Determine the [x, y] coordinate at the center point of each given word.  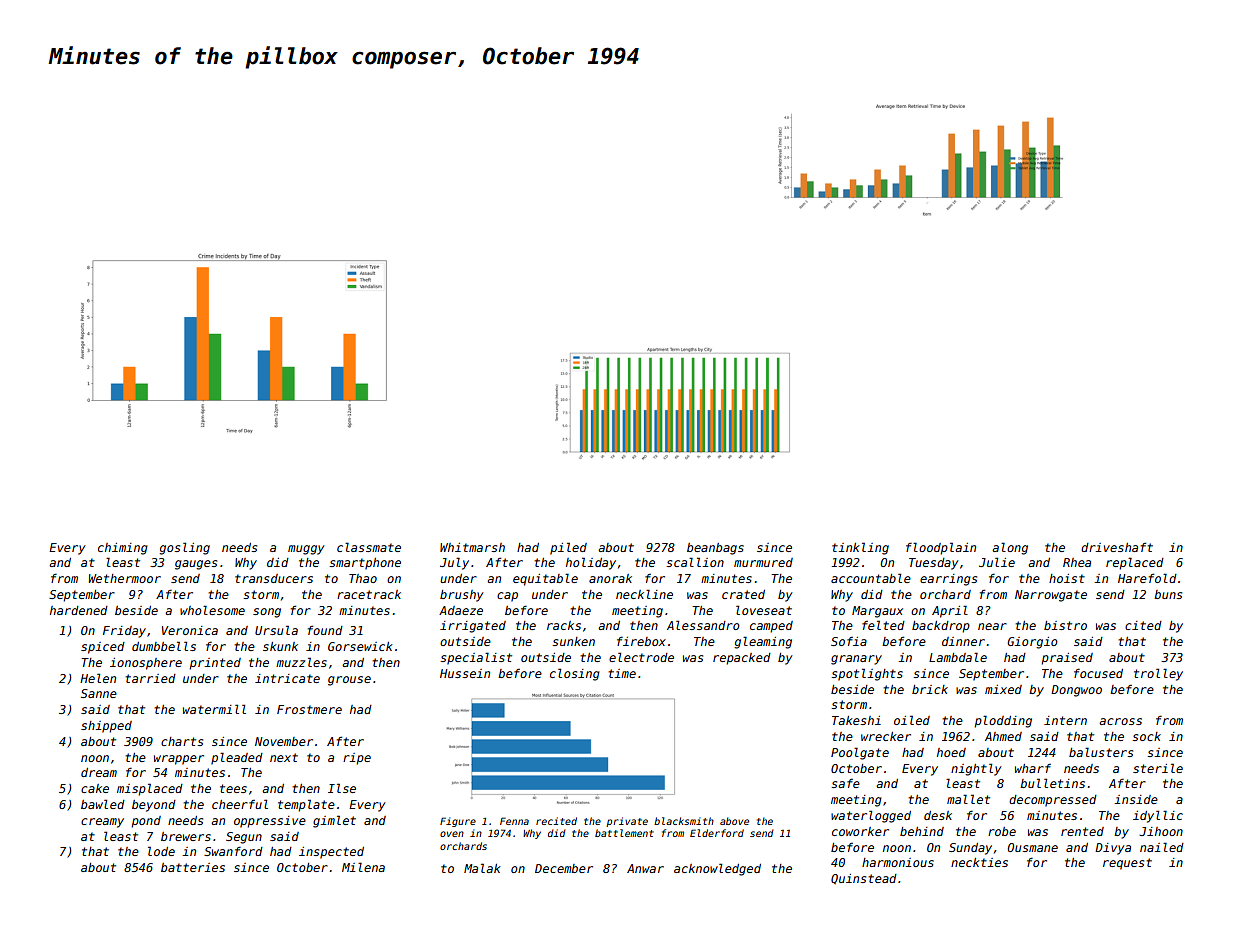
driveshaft [1117, 547]
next [284, 757]
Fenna [514, 821]
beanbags [715, 549]
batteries [193, 867]
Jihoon [1161, 831]
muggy [306, 550]
